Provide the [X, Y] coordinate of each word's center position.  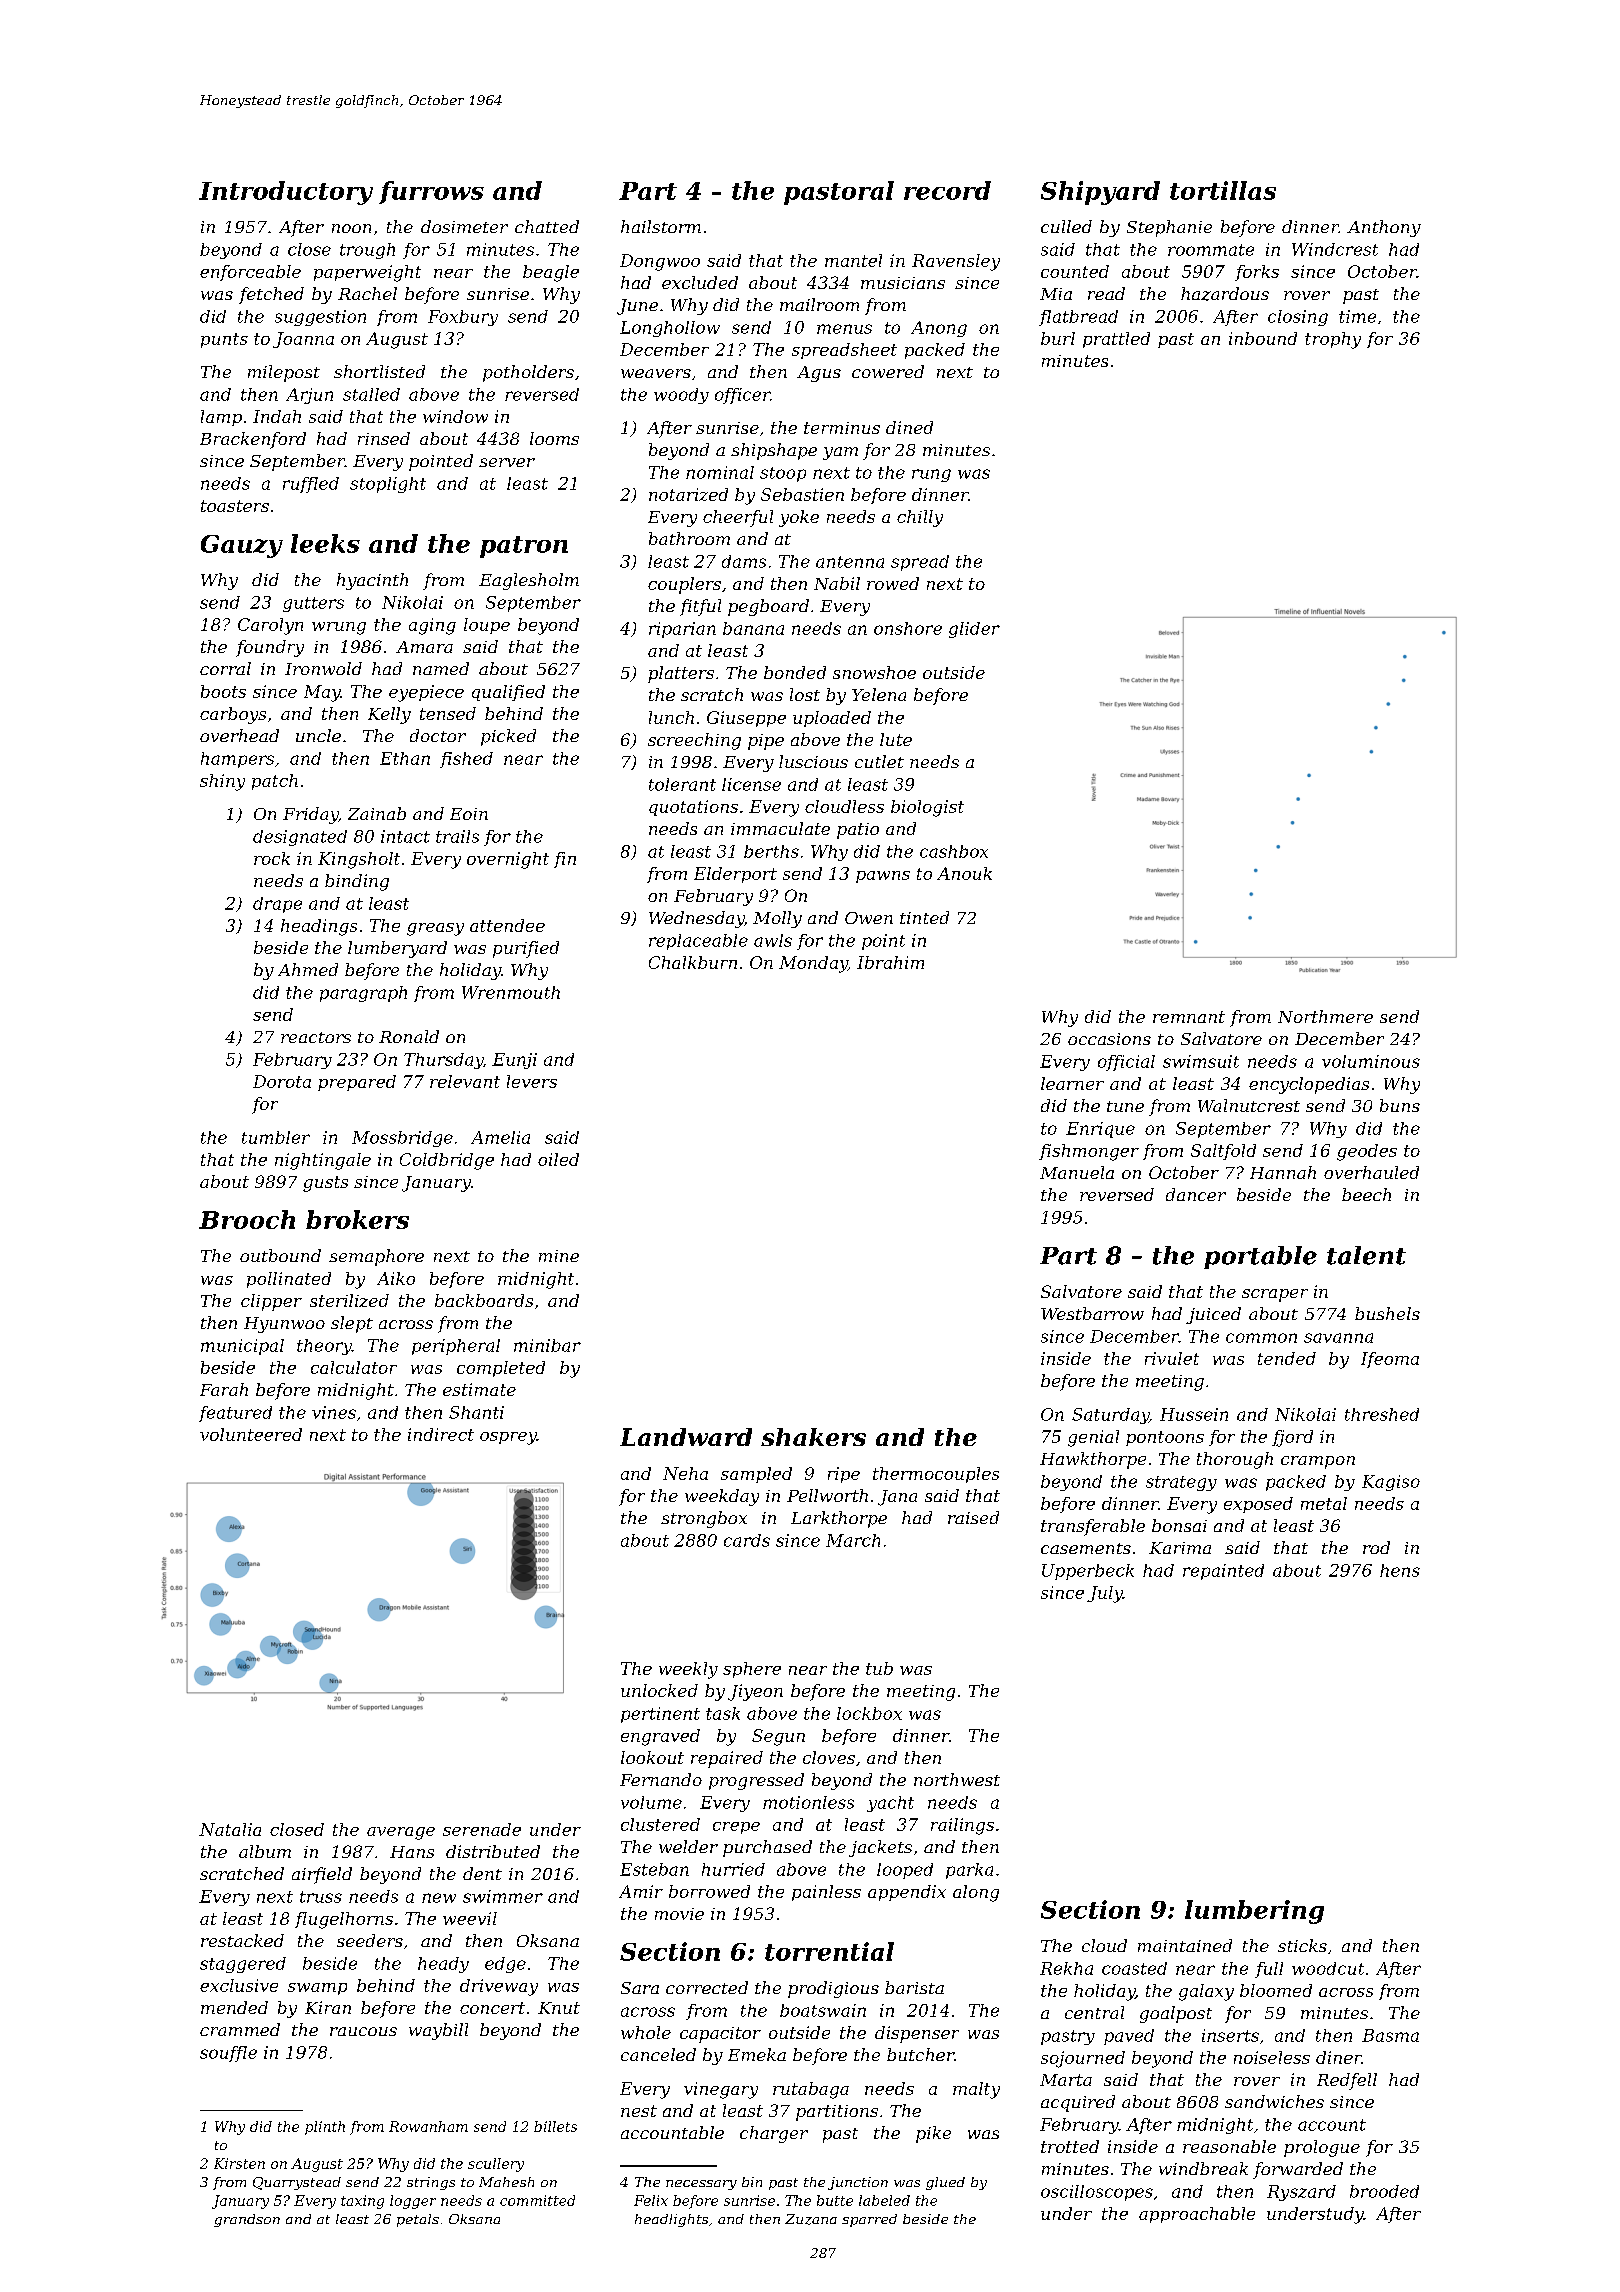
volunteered [251, 1434]
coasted [1134, 1968]
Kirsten [239, 2163]
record [947, 190]
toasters [235, 506]
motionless [808, 1802]
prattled [1116, 340]
